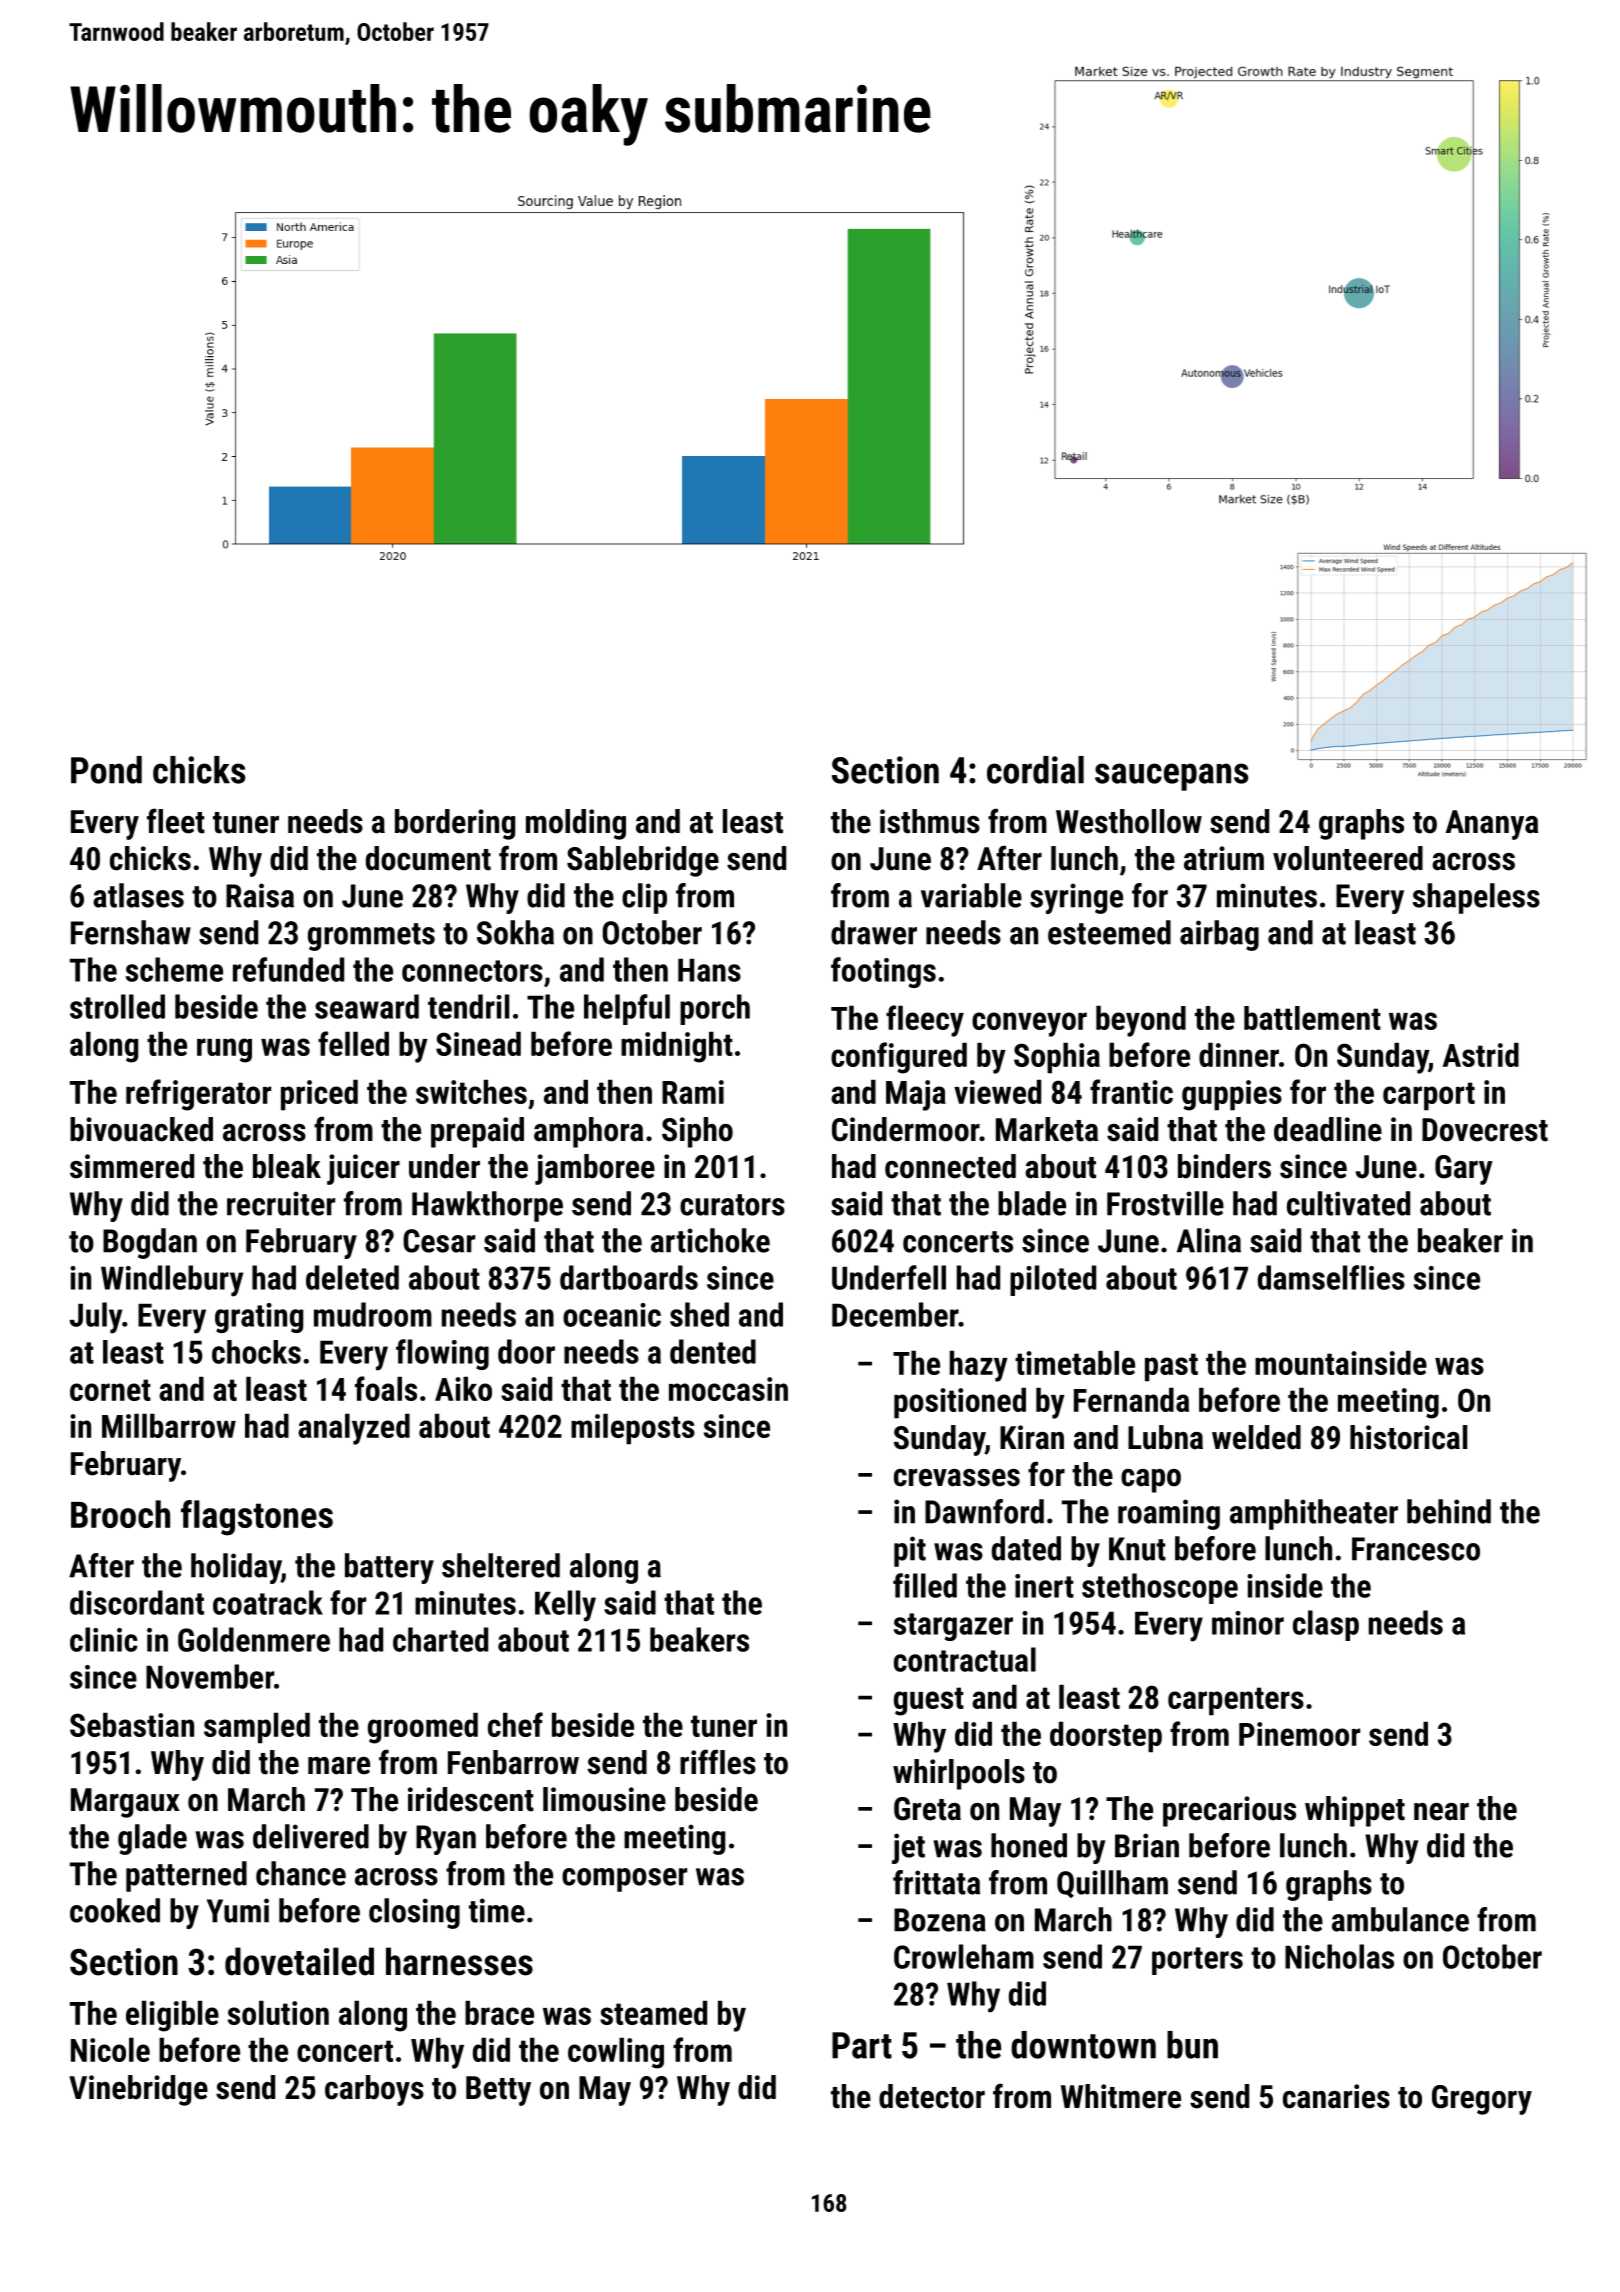 This image has width=1620, height=2292. What do you see at coordinates (1449, 1511) in the image?
I see `behind` at bounding box center [1449, 1511].
